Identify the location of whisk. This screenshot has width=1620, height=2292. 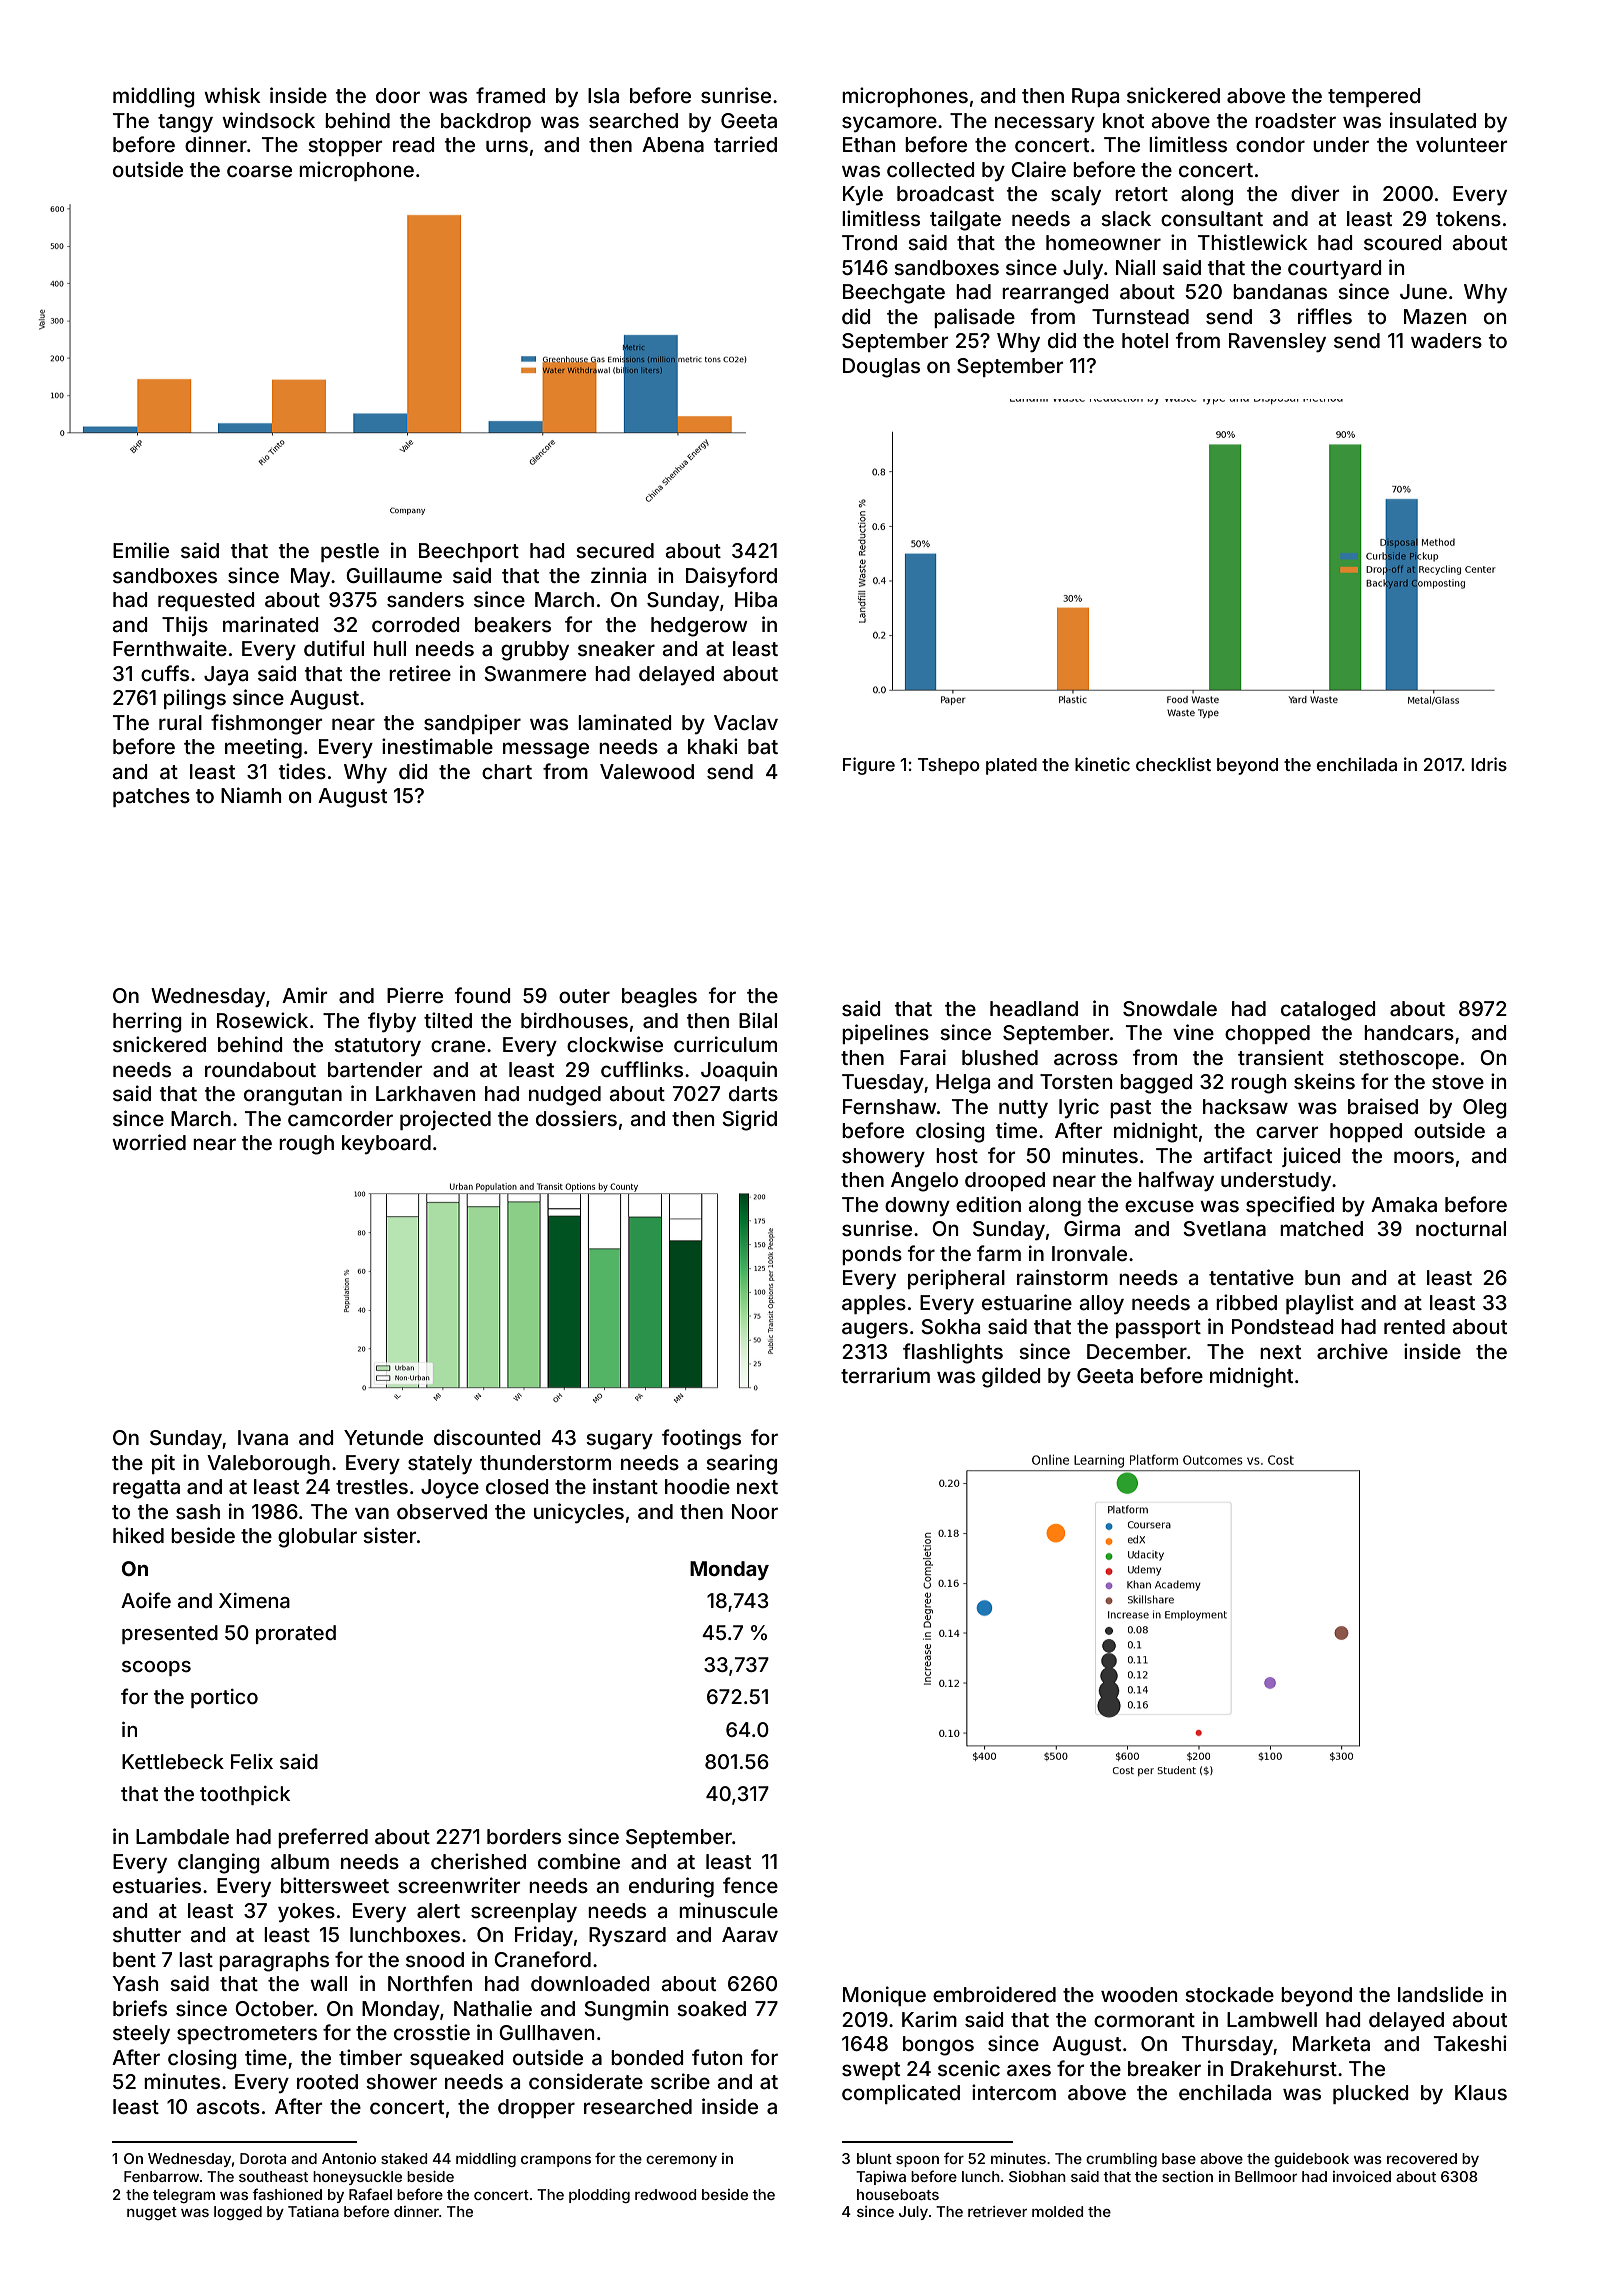
(232, 95).
